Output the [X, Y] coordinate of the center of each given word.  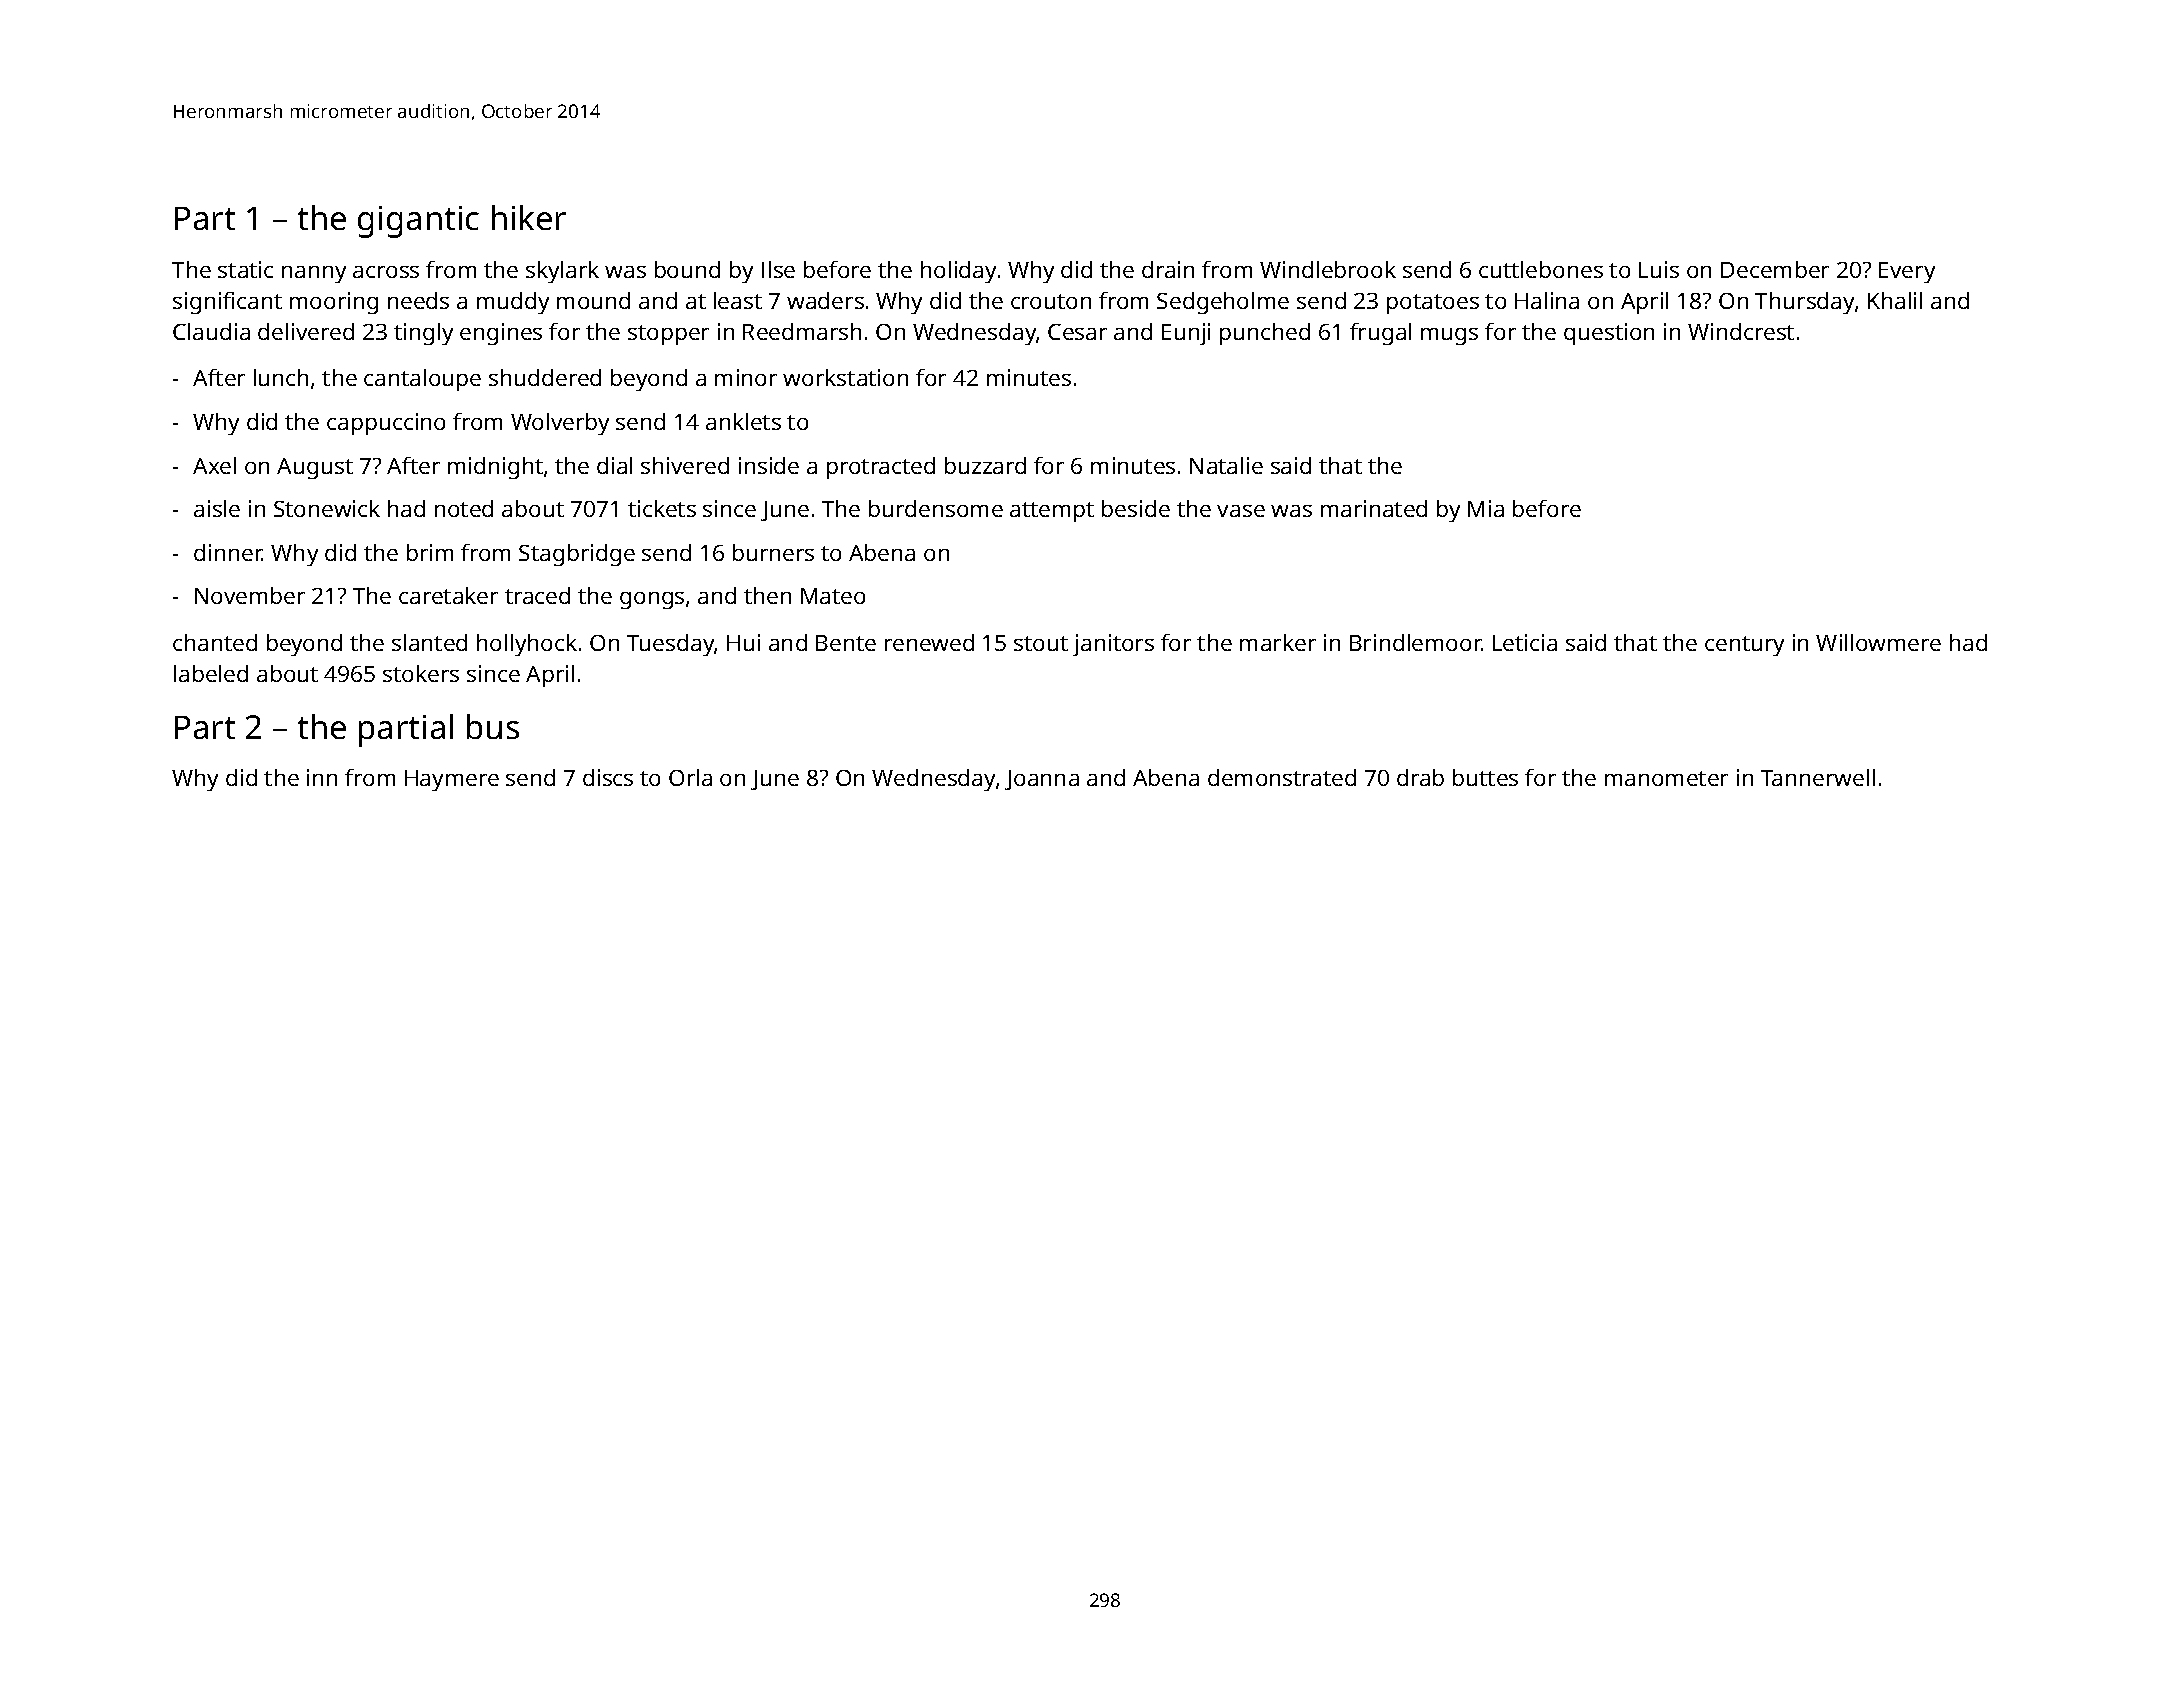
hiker [529, 217]
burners [773, 552]
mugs [1449, 336]
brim [430, 552]
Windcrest [1741, 331]
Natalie [1226, 465]
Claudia [211, 331]
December [1775, 269]
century [1744, 646]
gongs [652, 600]
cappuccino [386, 424]
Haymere [452, 780]
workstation [845, 377]
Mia [1486, 508]
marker [1278, 642]
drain [1168, 269]
